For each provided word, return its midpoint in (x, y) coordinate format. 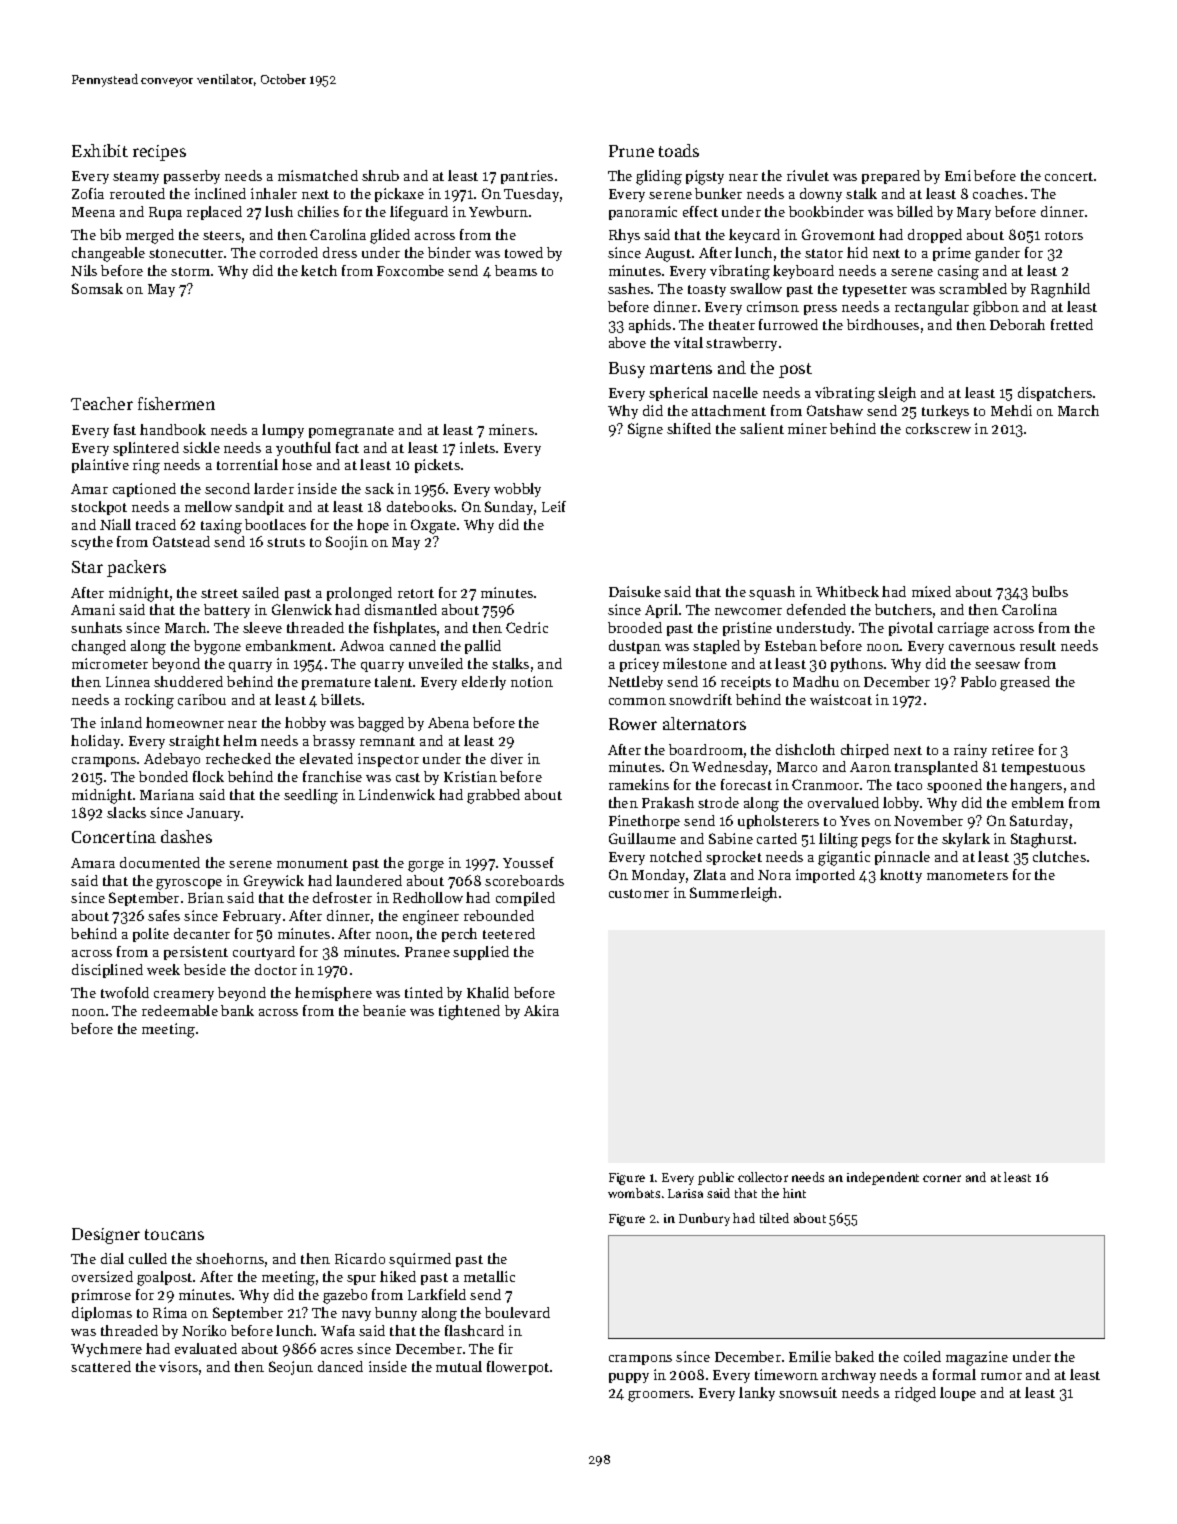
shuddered (188, 681)
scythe (92, 543)
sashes (629, 288)
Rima (170, 1312)
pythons (857, 665)
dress (340, 252)
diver (507, 758)
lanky (757, 1394)
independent (883, 1178)
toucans (174, 1234)
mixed (931, 591)
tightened (469, 1012)
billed (915, 211)
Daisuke (635, 591)
